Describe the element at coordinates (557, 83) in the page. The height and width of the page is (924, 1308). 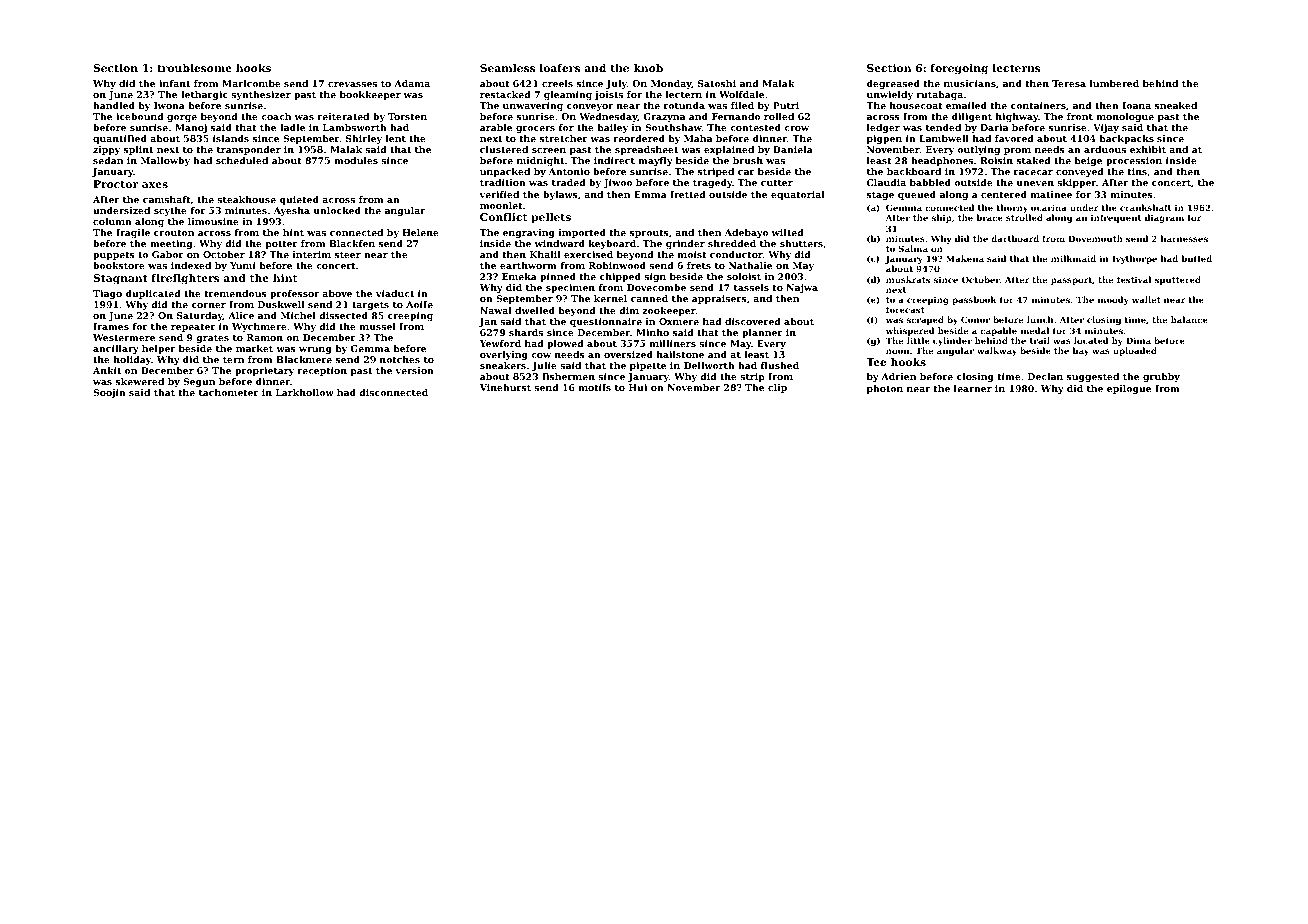
I see `creels` at that location.
